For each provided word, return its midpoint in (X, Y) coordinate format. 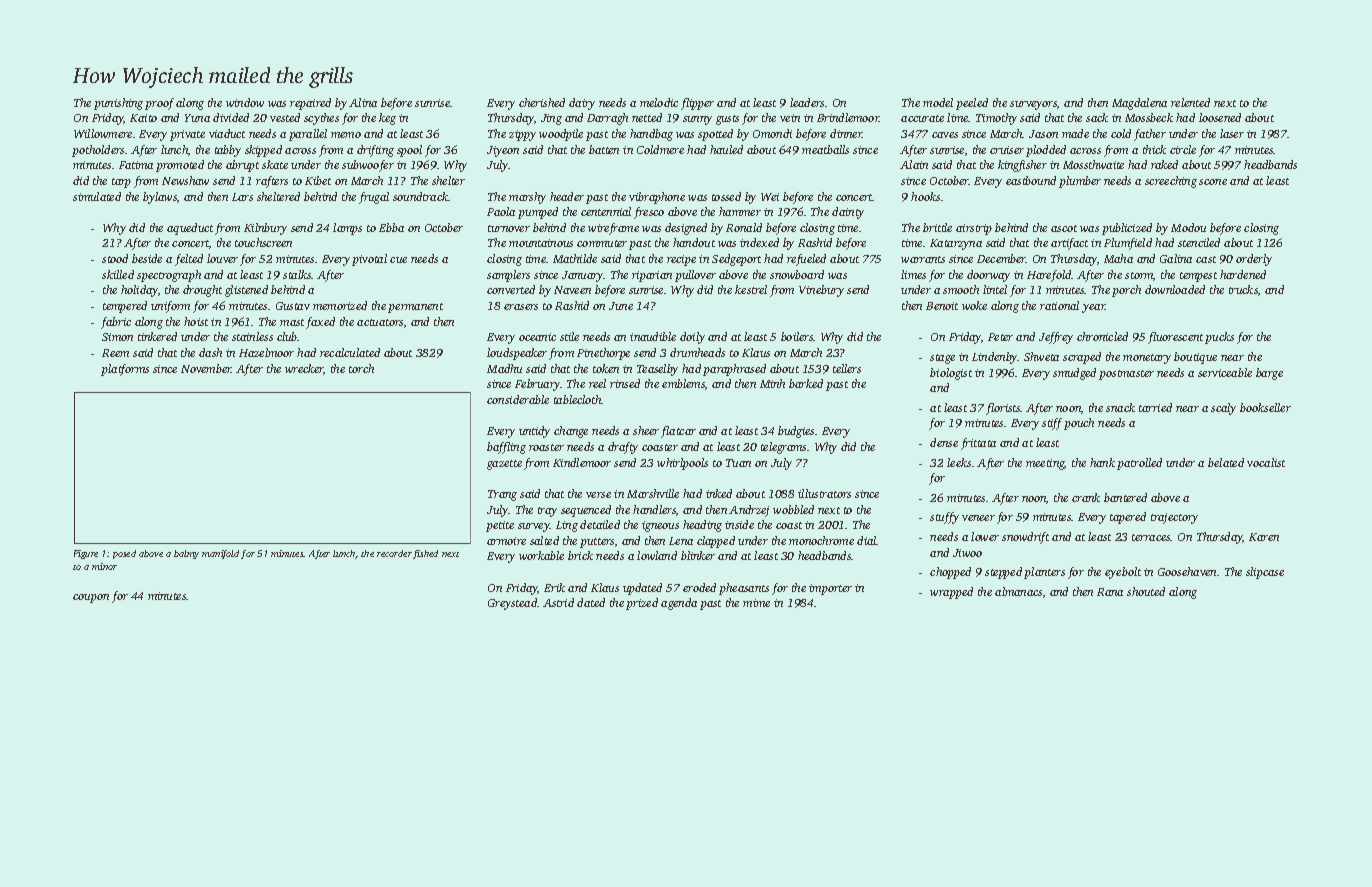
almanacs (1018, 591)
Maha (1118, 258)
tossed (726, 196)
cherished (542, 102)
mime (756, 603)
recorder (394, 553)
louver (222, 258)
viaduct (227, 133)
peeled (972, 104)
